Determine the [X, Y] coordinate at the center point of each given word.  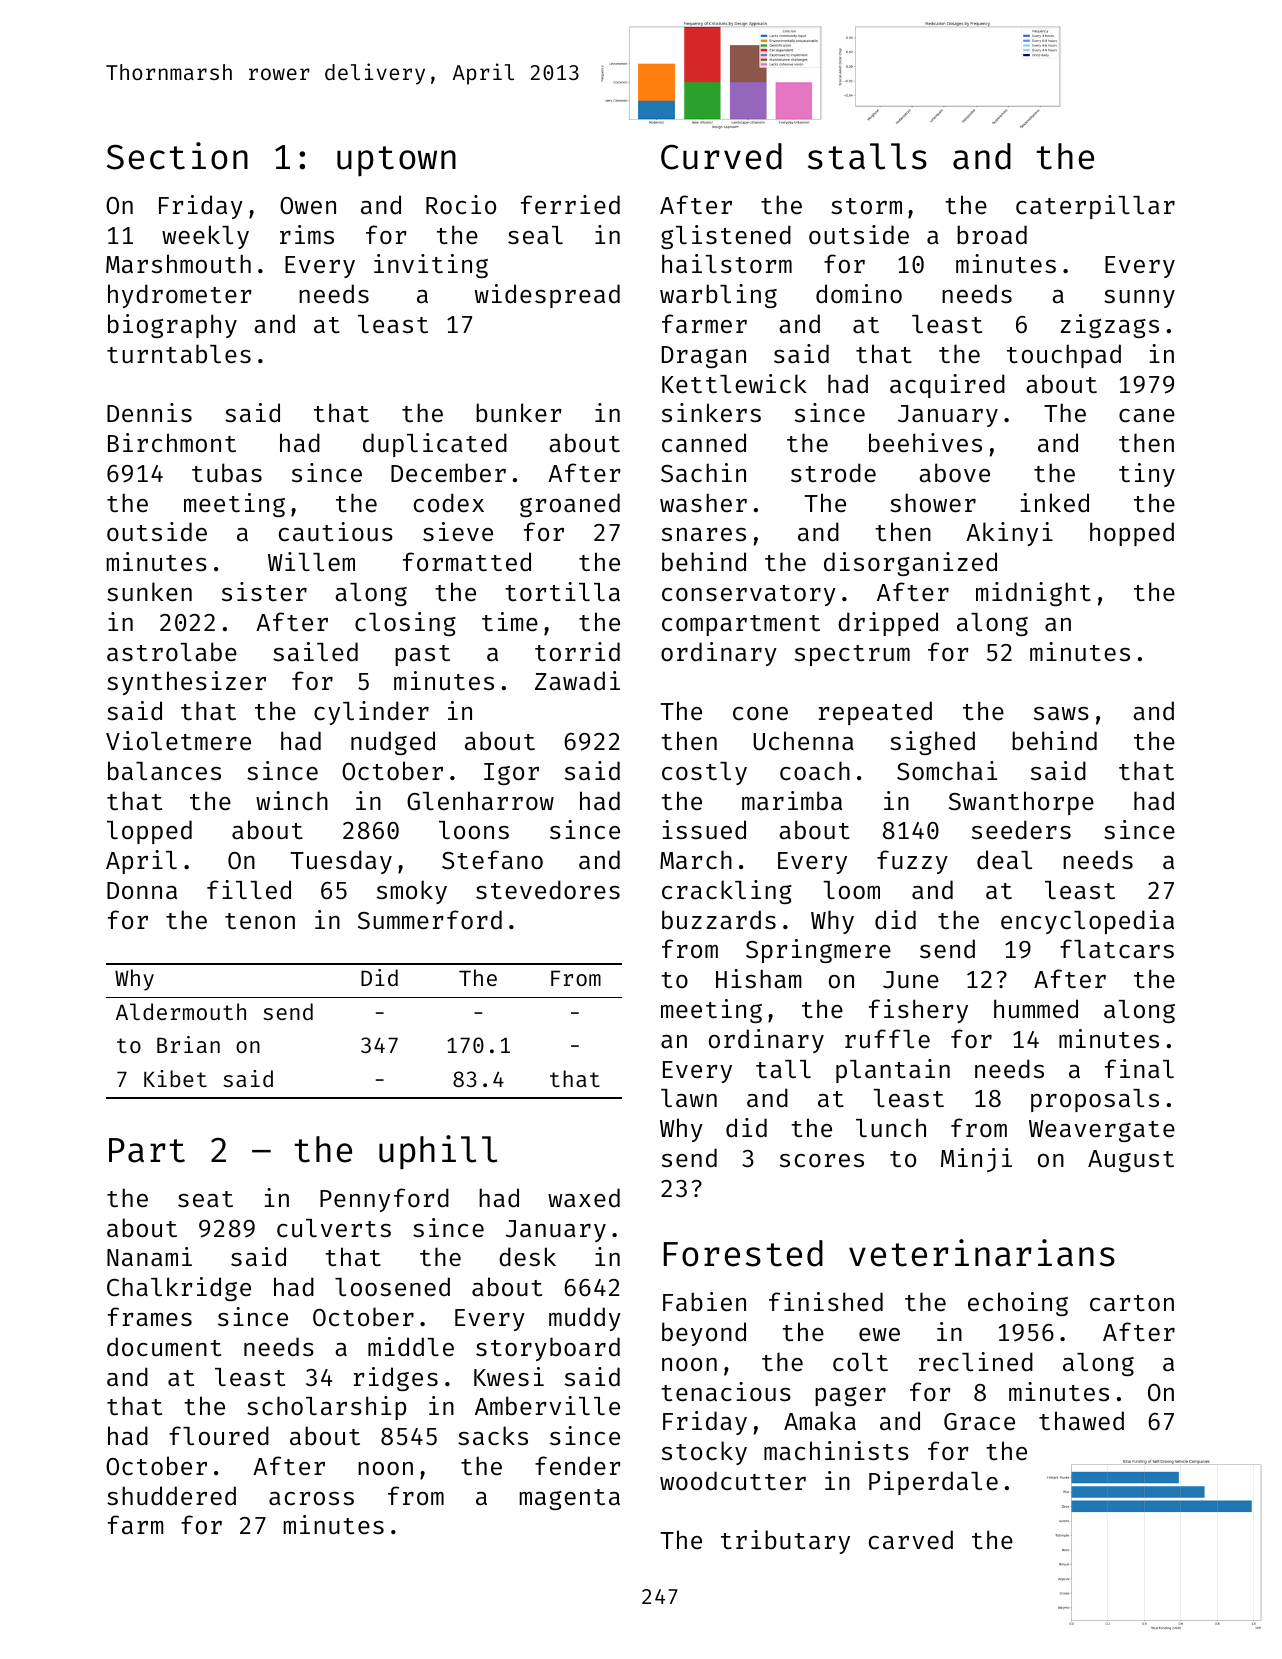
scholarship [326, 1408]
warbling [718, 296]
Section [177, 156]
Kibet [175, 1078]
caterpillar [1095, 207]
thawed [1081, 1421]
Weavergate [1102, 1131]
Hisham [759, 979]
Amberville [547, 1406]
